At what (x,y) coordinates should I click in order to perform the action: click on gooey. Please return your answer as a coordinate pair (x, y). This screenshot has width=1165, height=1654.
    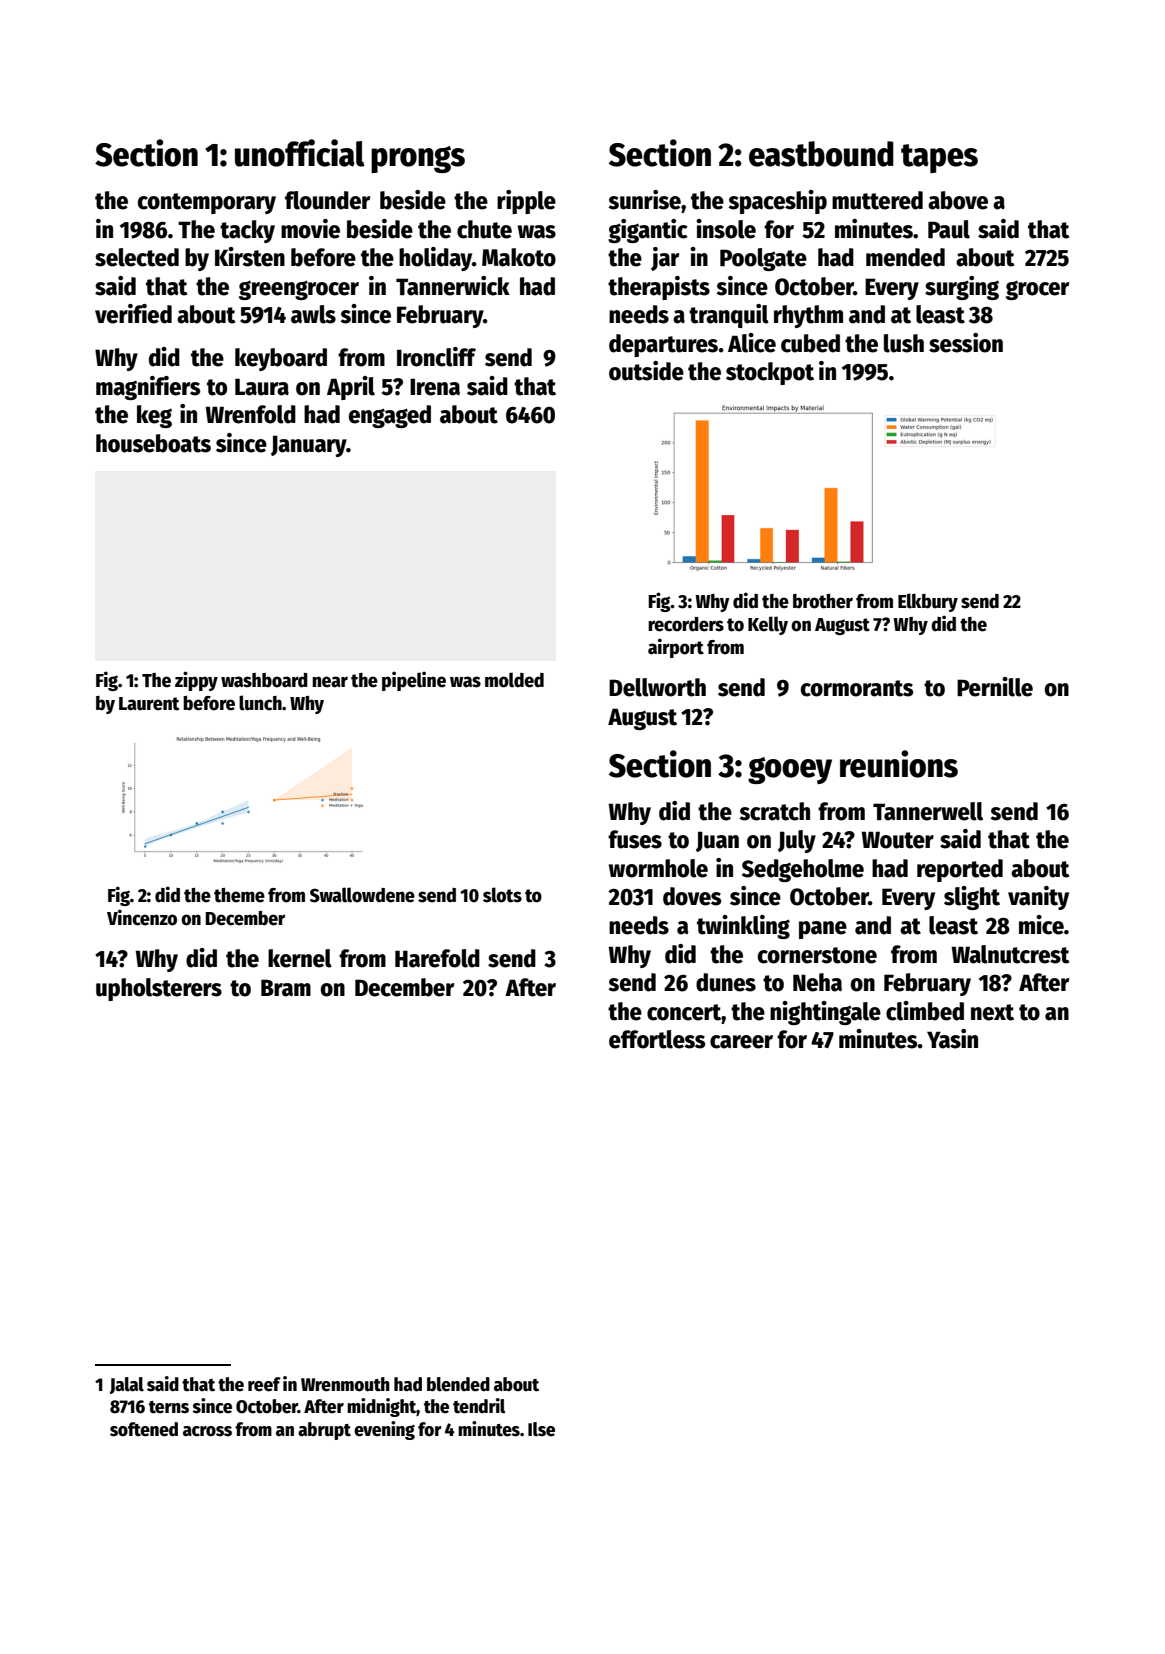
    Looking at the image, I should click on (790, 770).
